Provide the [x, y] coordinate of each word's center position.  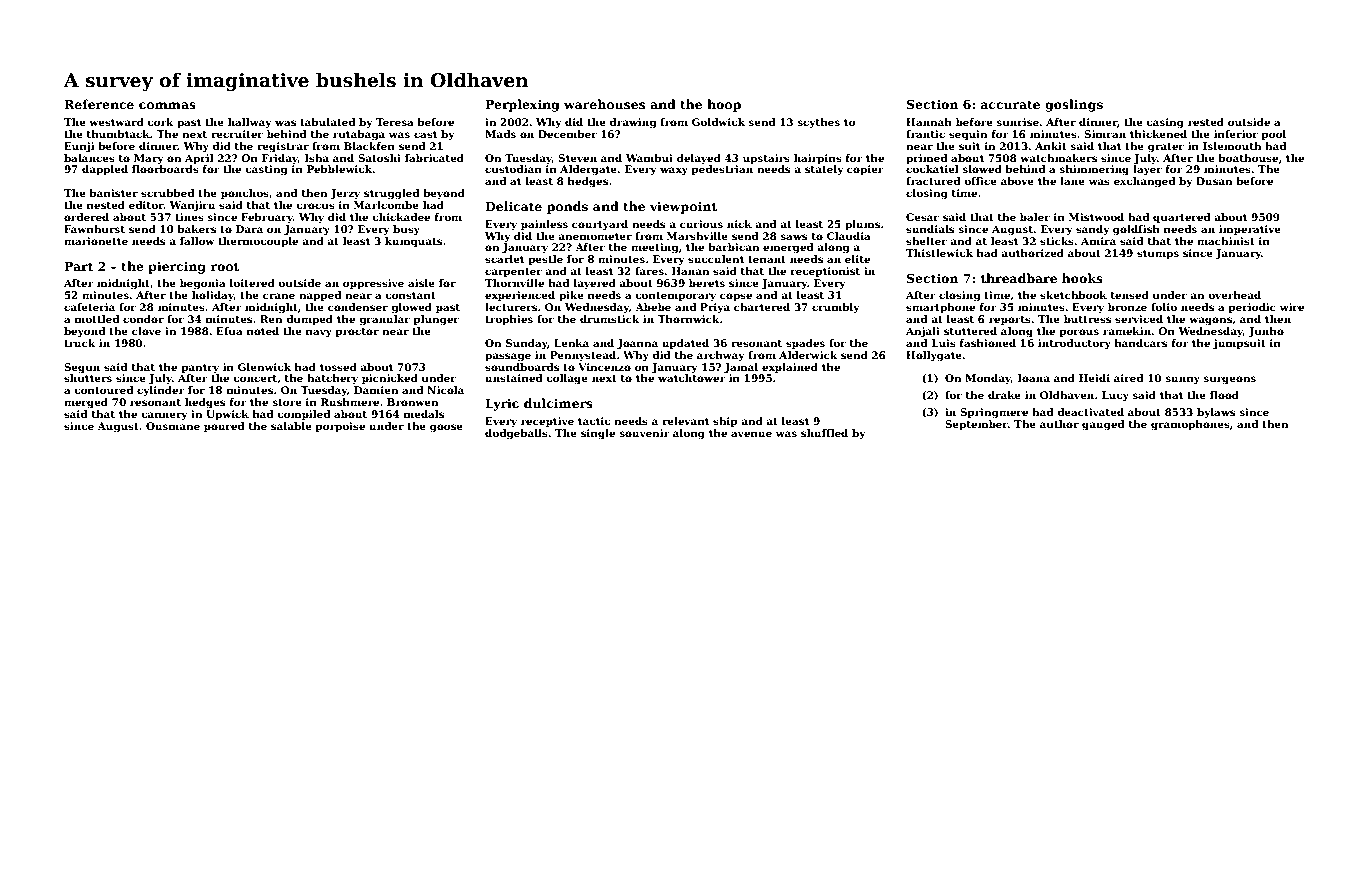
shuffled [824, 433]
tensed [1130, 295]
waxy [674, 171]
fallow [197, 241]
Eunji [79, 147]
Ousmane [173, 426]
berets [707, 283]
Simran [1105, 134]
